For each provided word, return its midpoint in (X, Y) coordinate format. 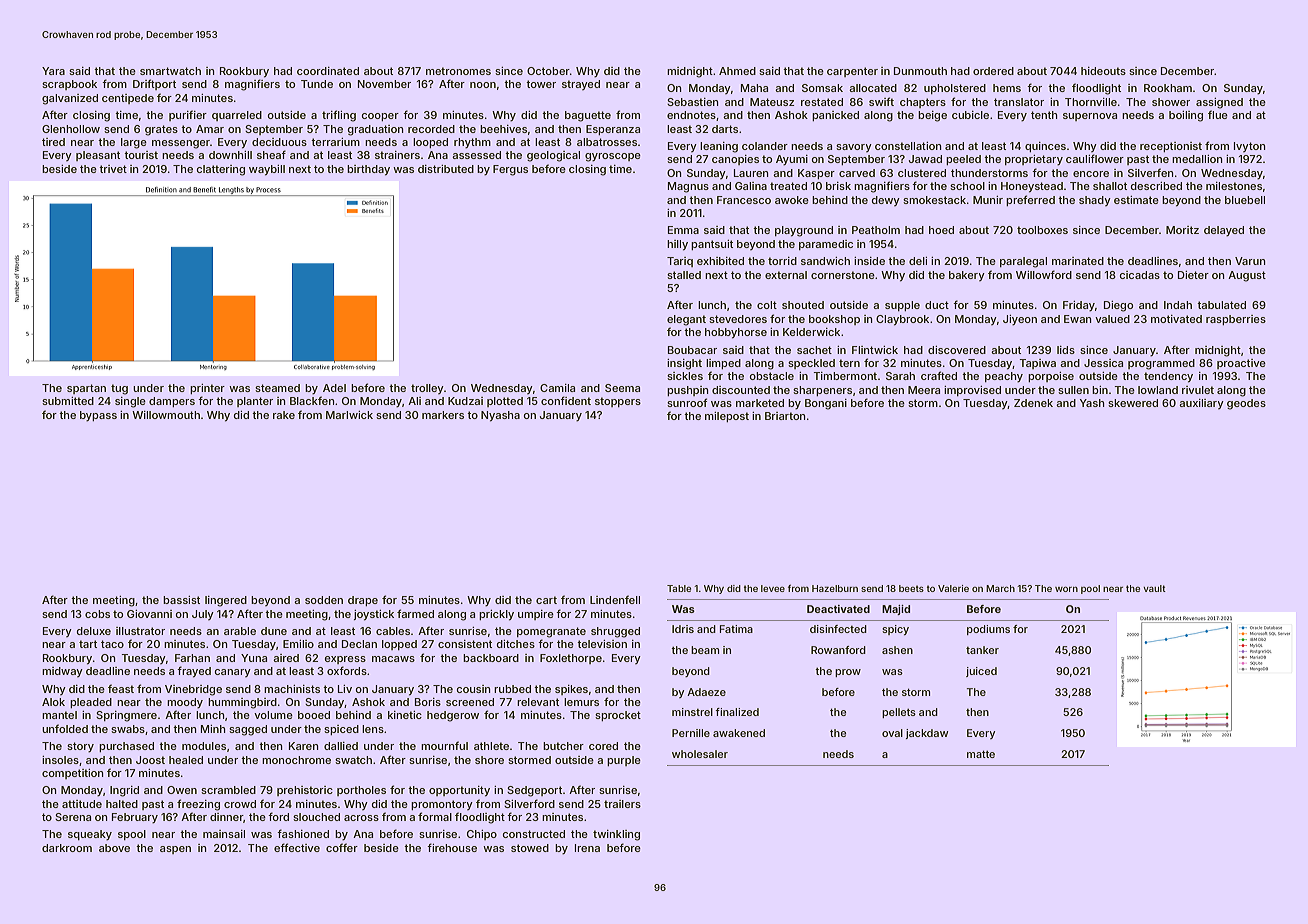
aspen (175, 850)
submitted (68, 401)
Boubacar (692, 350)
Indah (1178, 305)
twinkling (616, 835)
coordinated (328, 71)
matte (981, 754)
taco (112, 644)
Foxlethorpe (571, 659)
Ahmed (737, 71)
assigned (1219, 103)
